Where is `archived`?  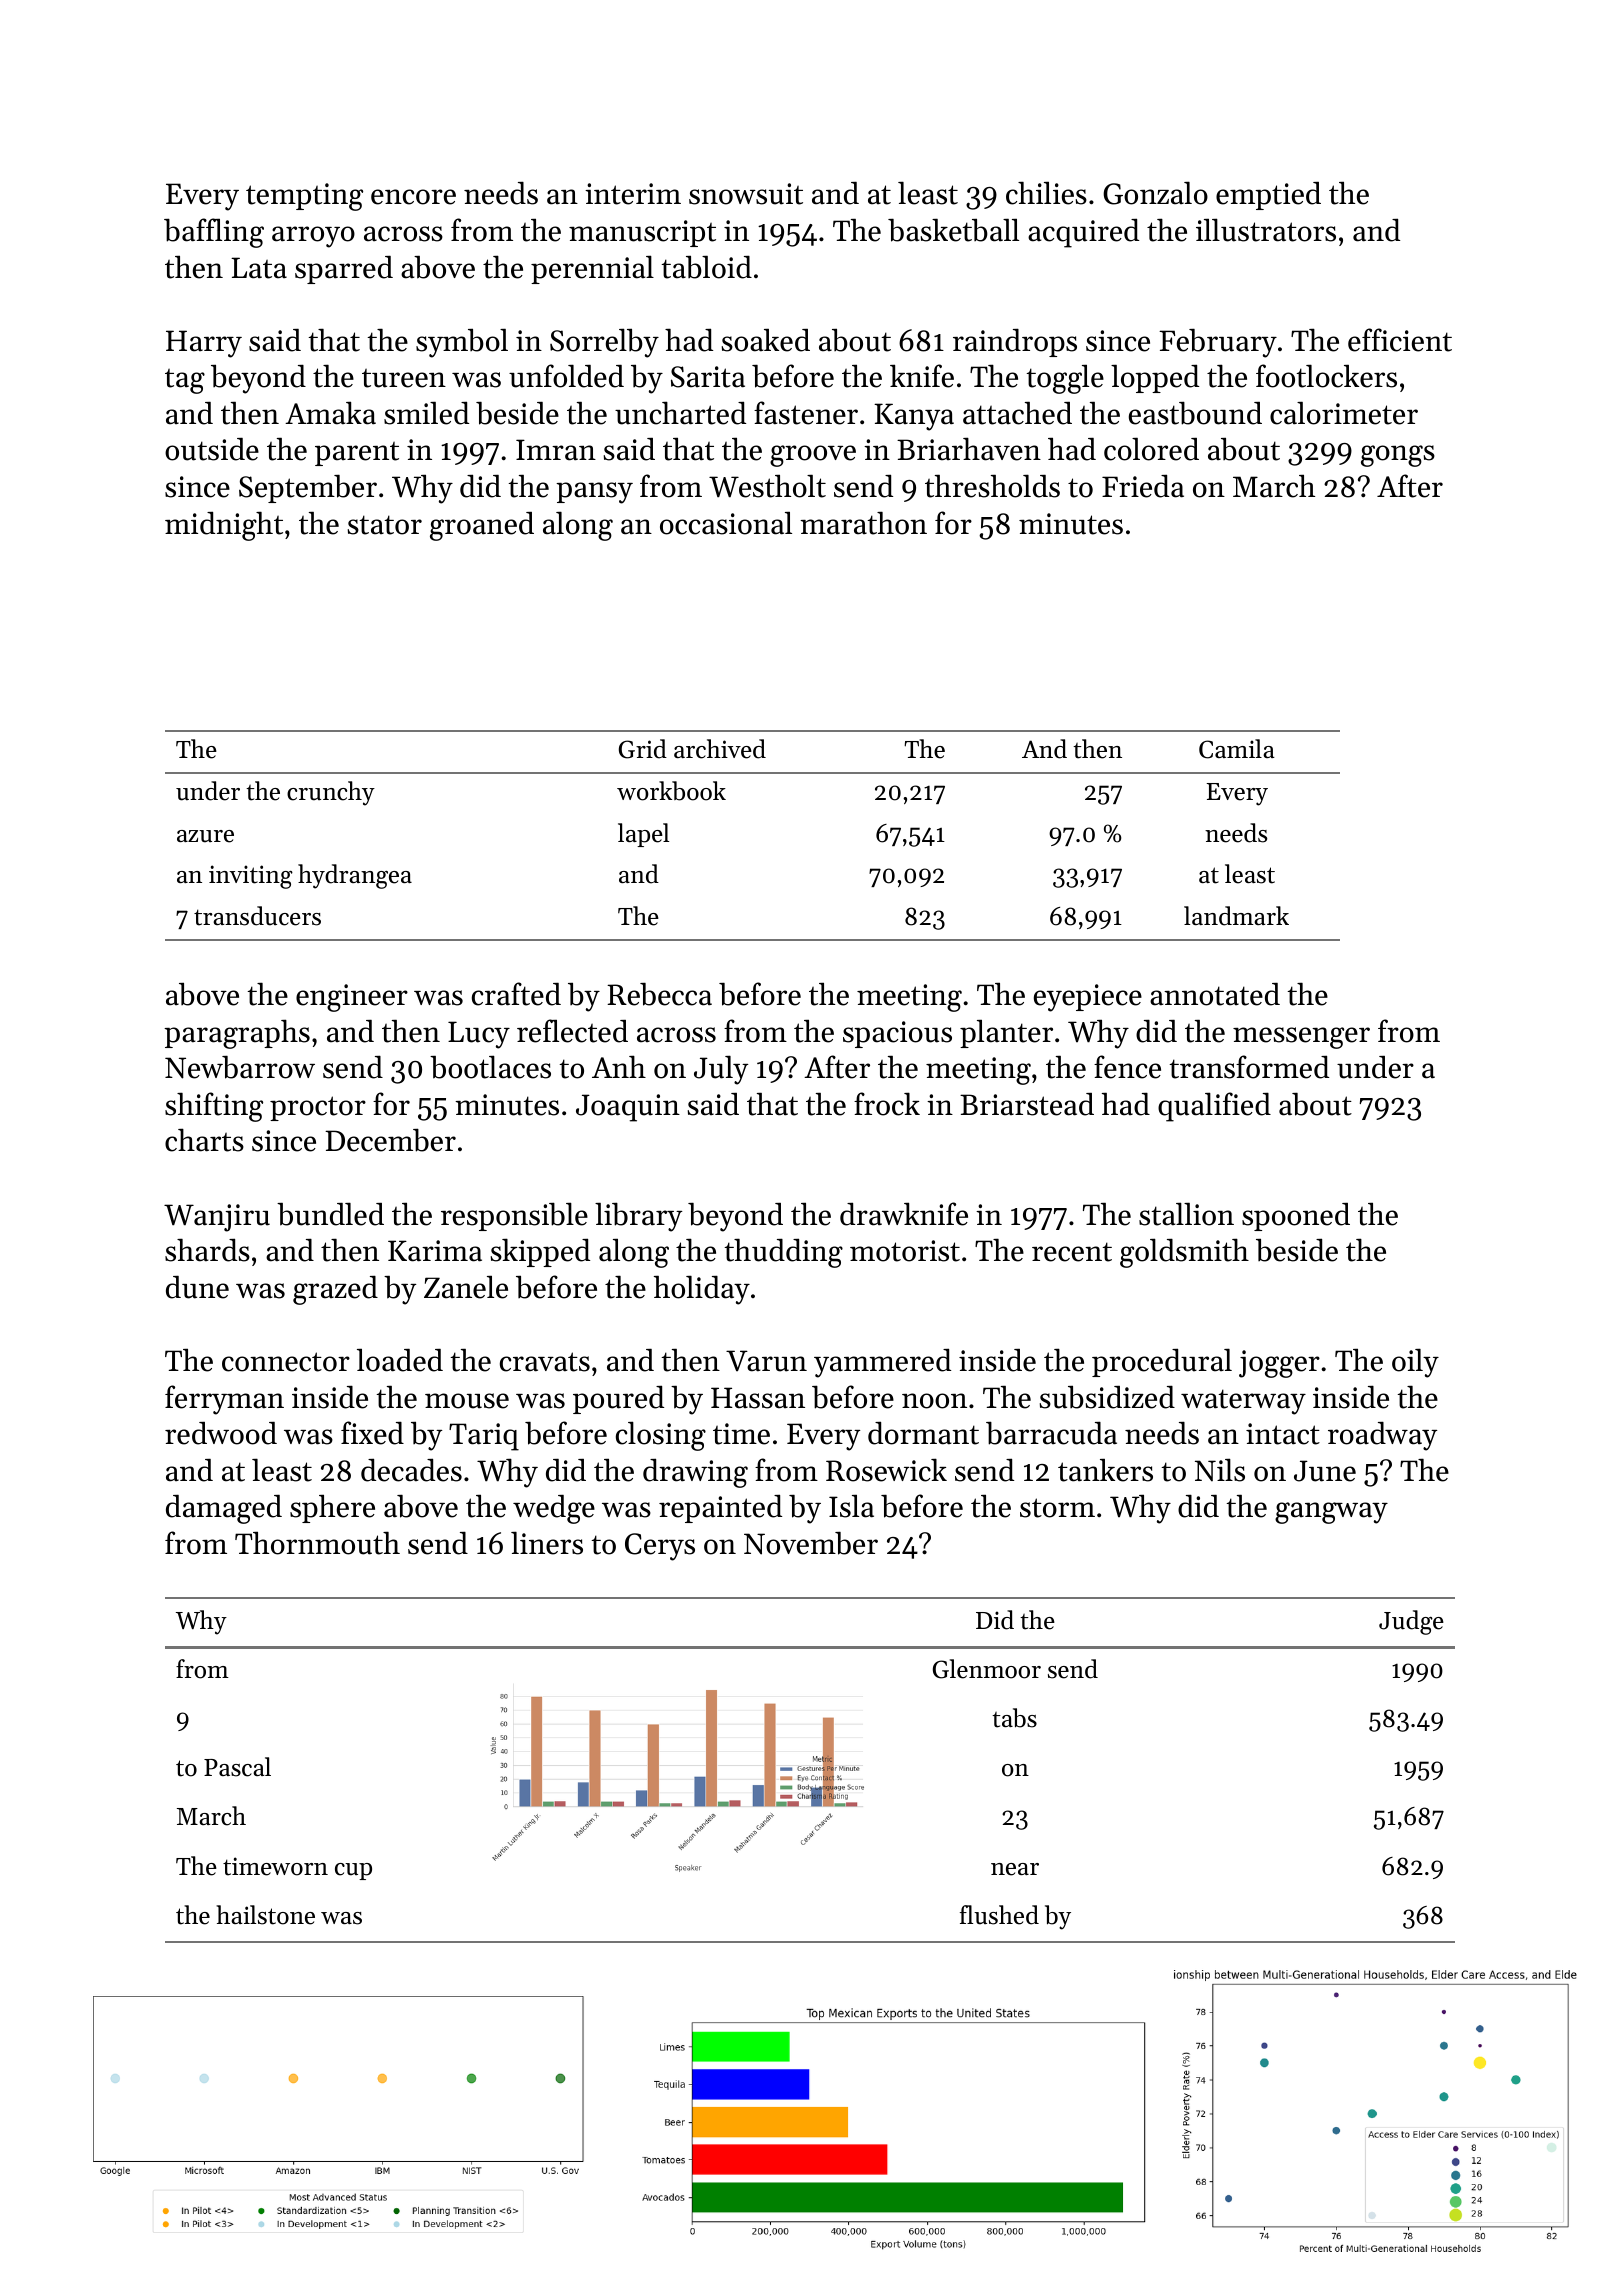
archived is located at coordinates (720, 749).
